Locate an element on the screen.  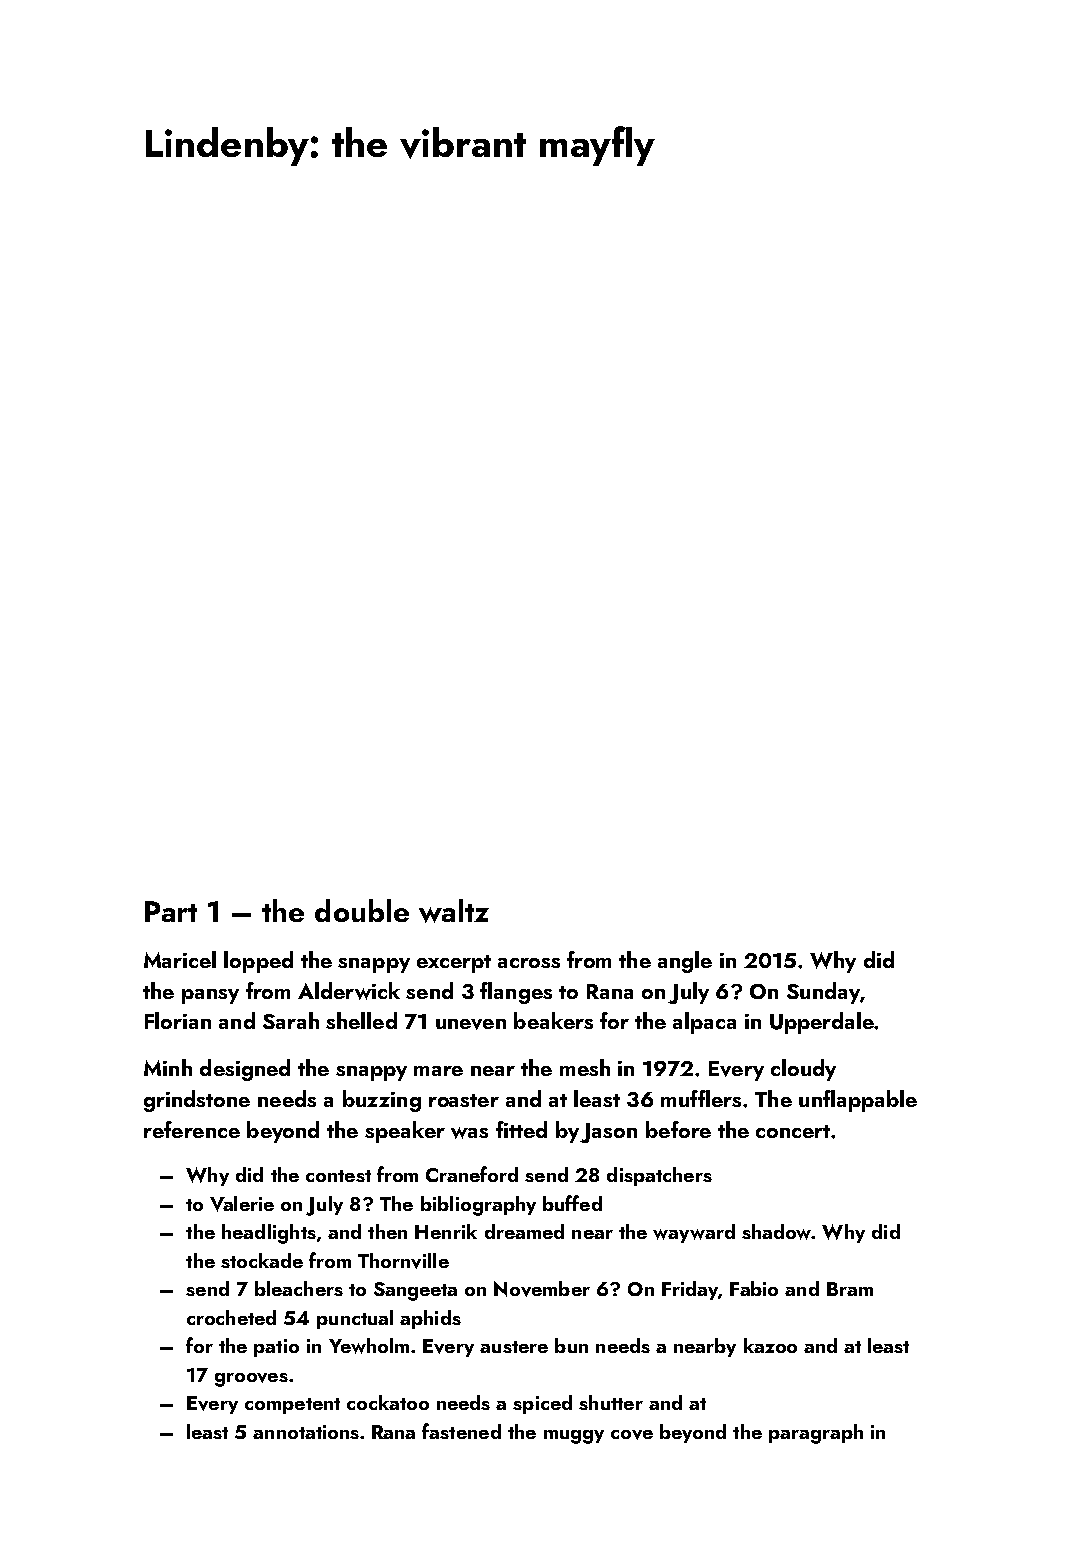
concert is located at coordinates (793, 1131).
